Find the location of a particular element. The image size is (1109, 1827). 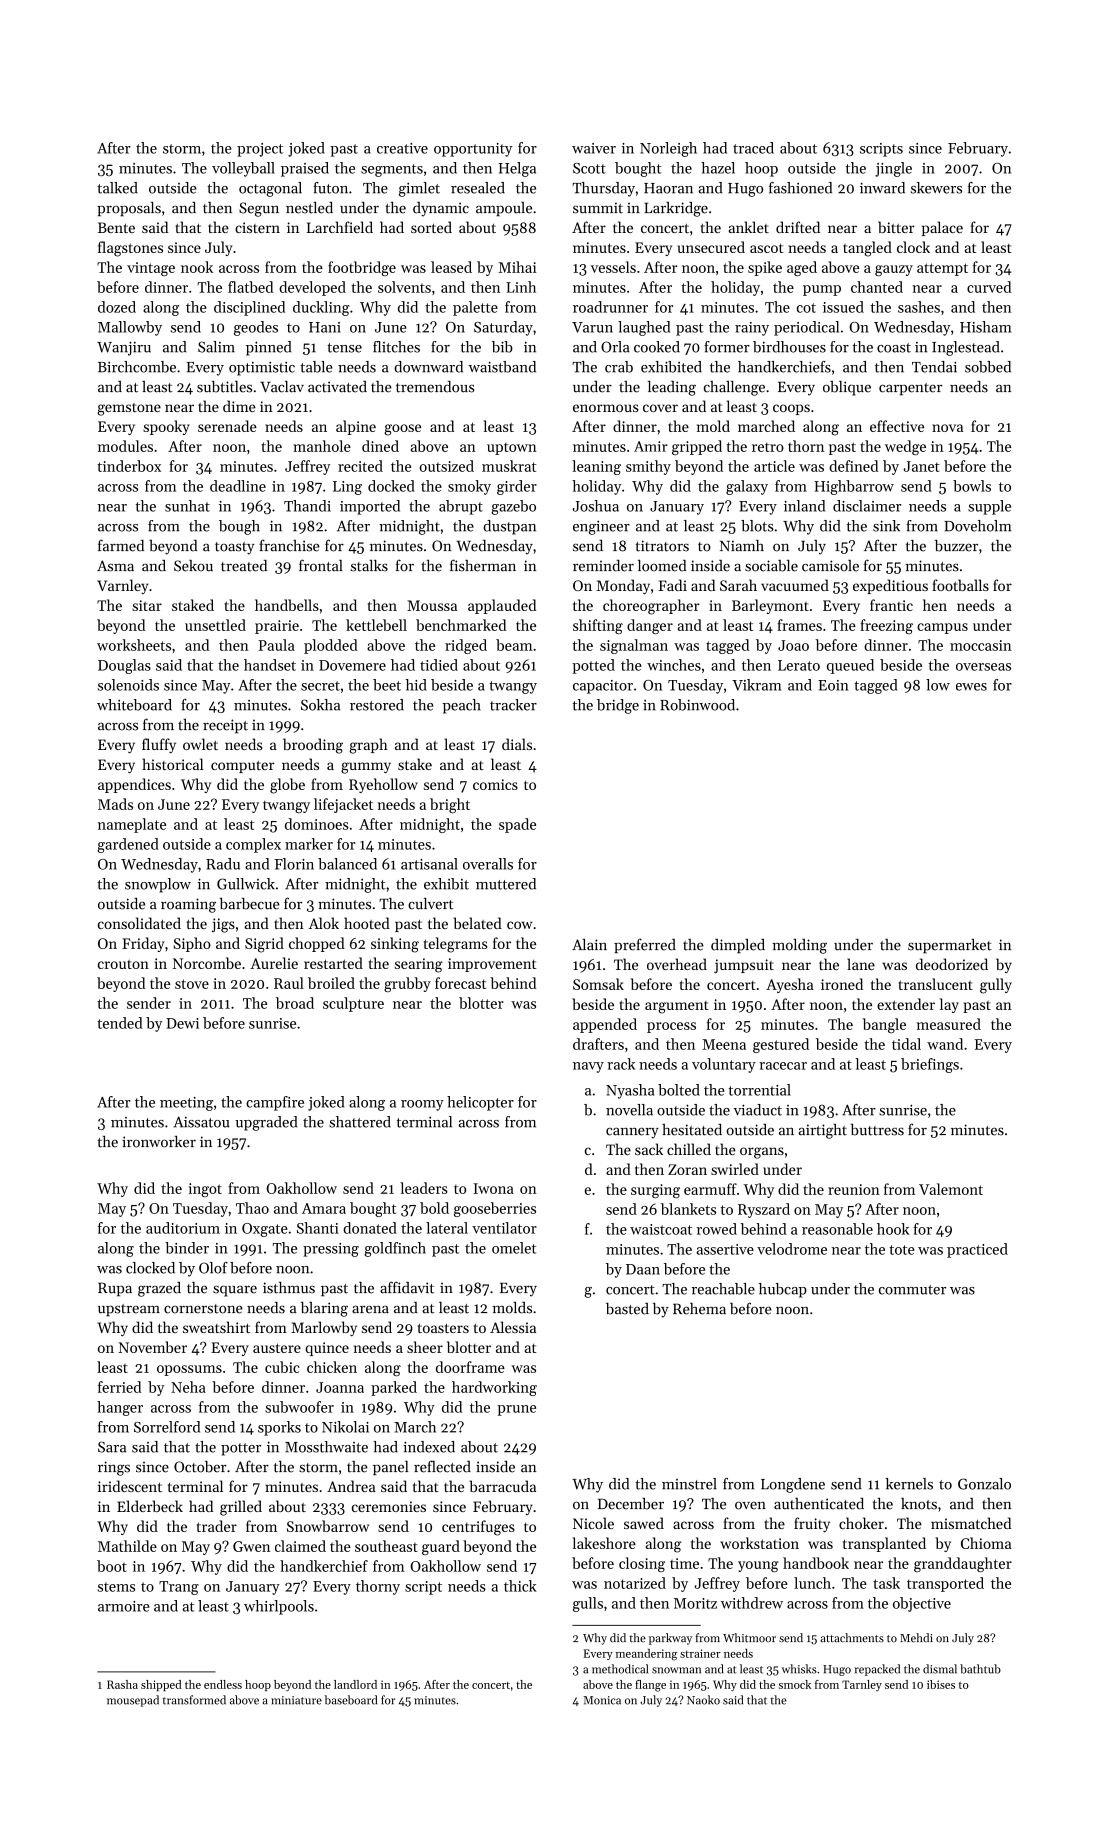

Radu is located at coordinates (223, 864).
